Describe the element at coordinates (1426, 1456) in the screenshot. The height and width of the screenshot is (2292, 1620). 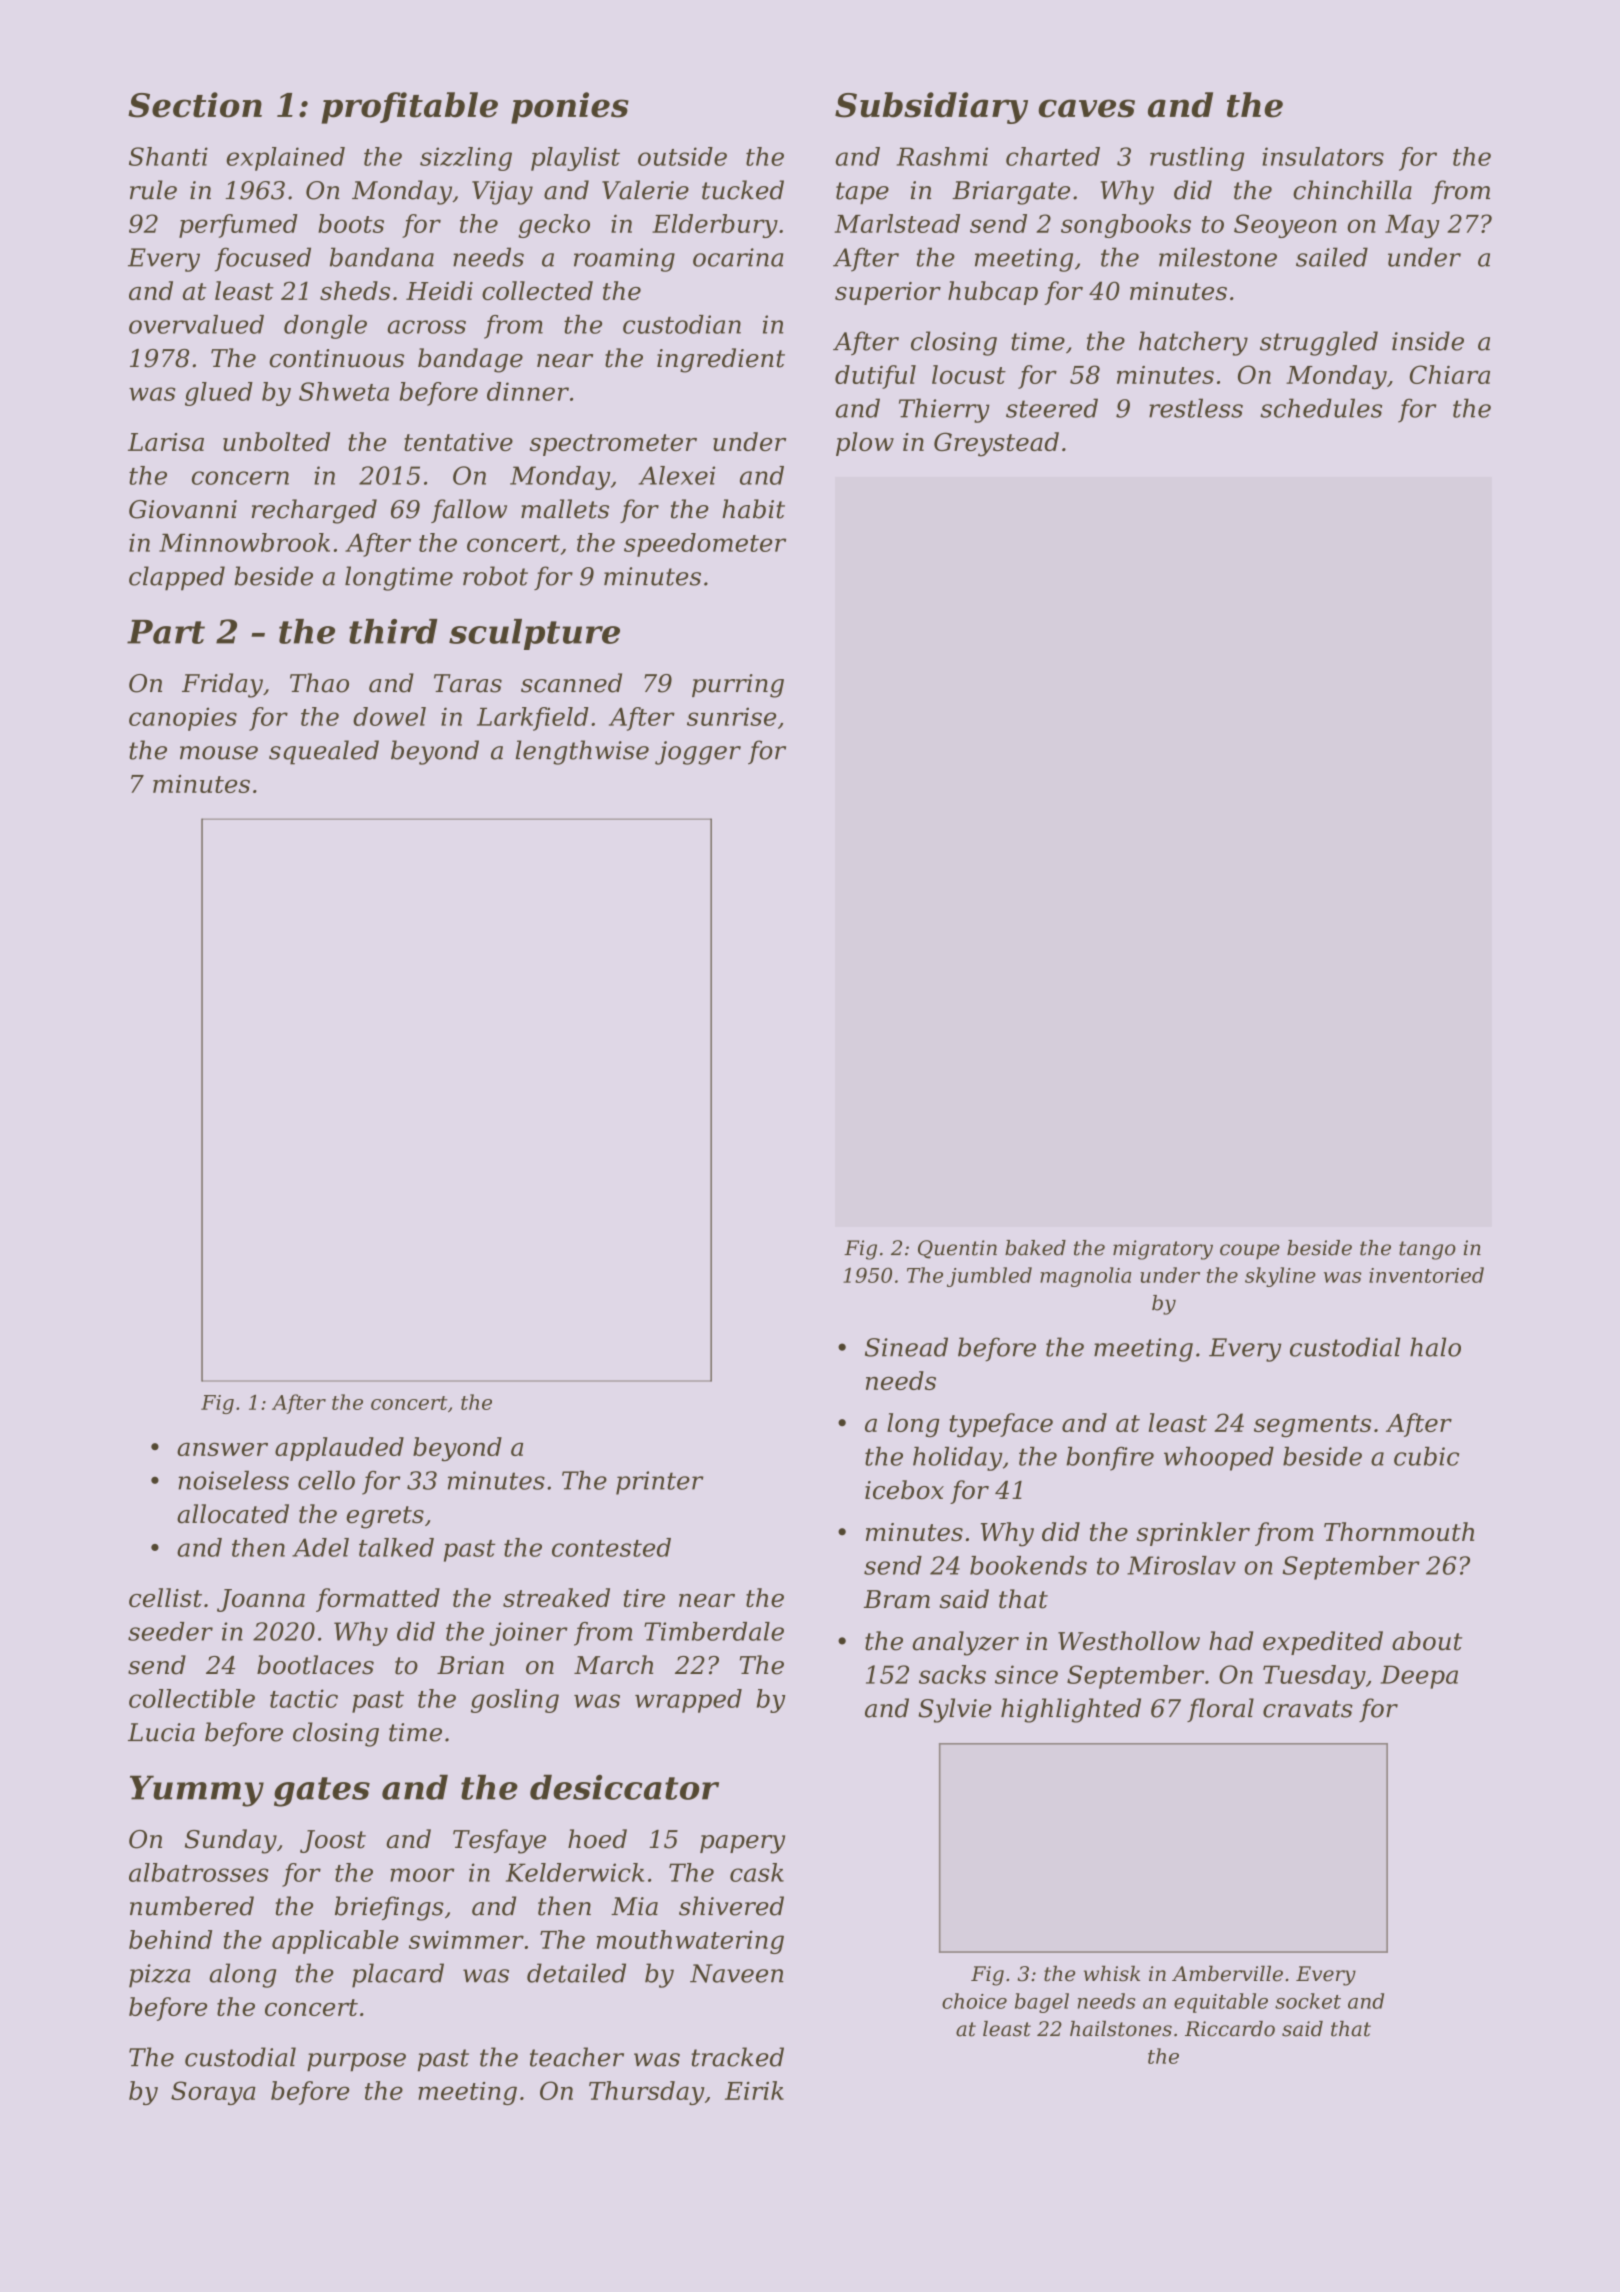
I see `cubic` at that location.
